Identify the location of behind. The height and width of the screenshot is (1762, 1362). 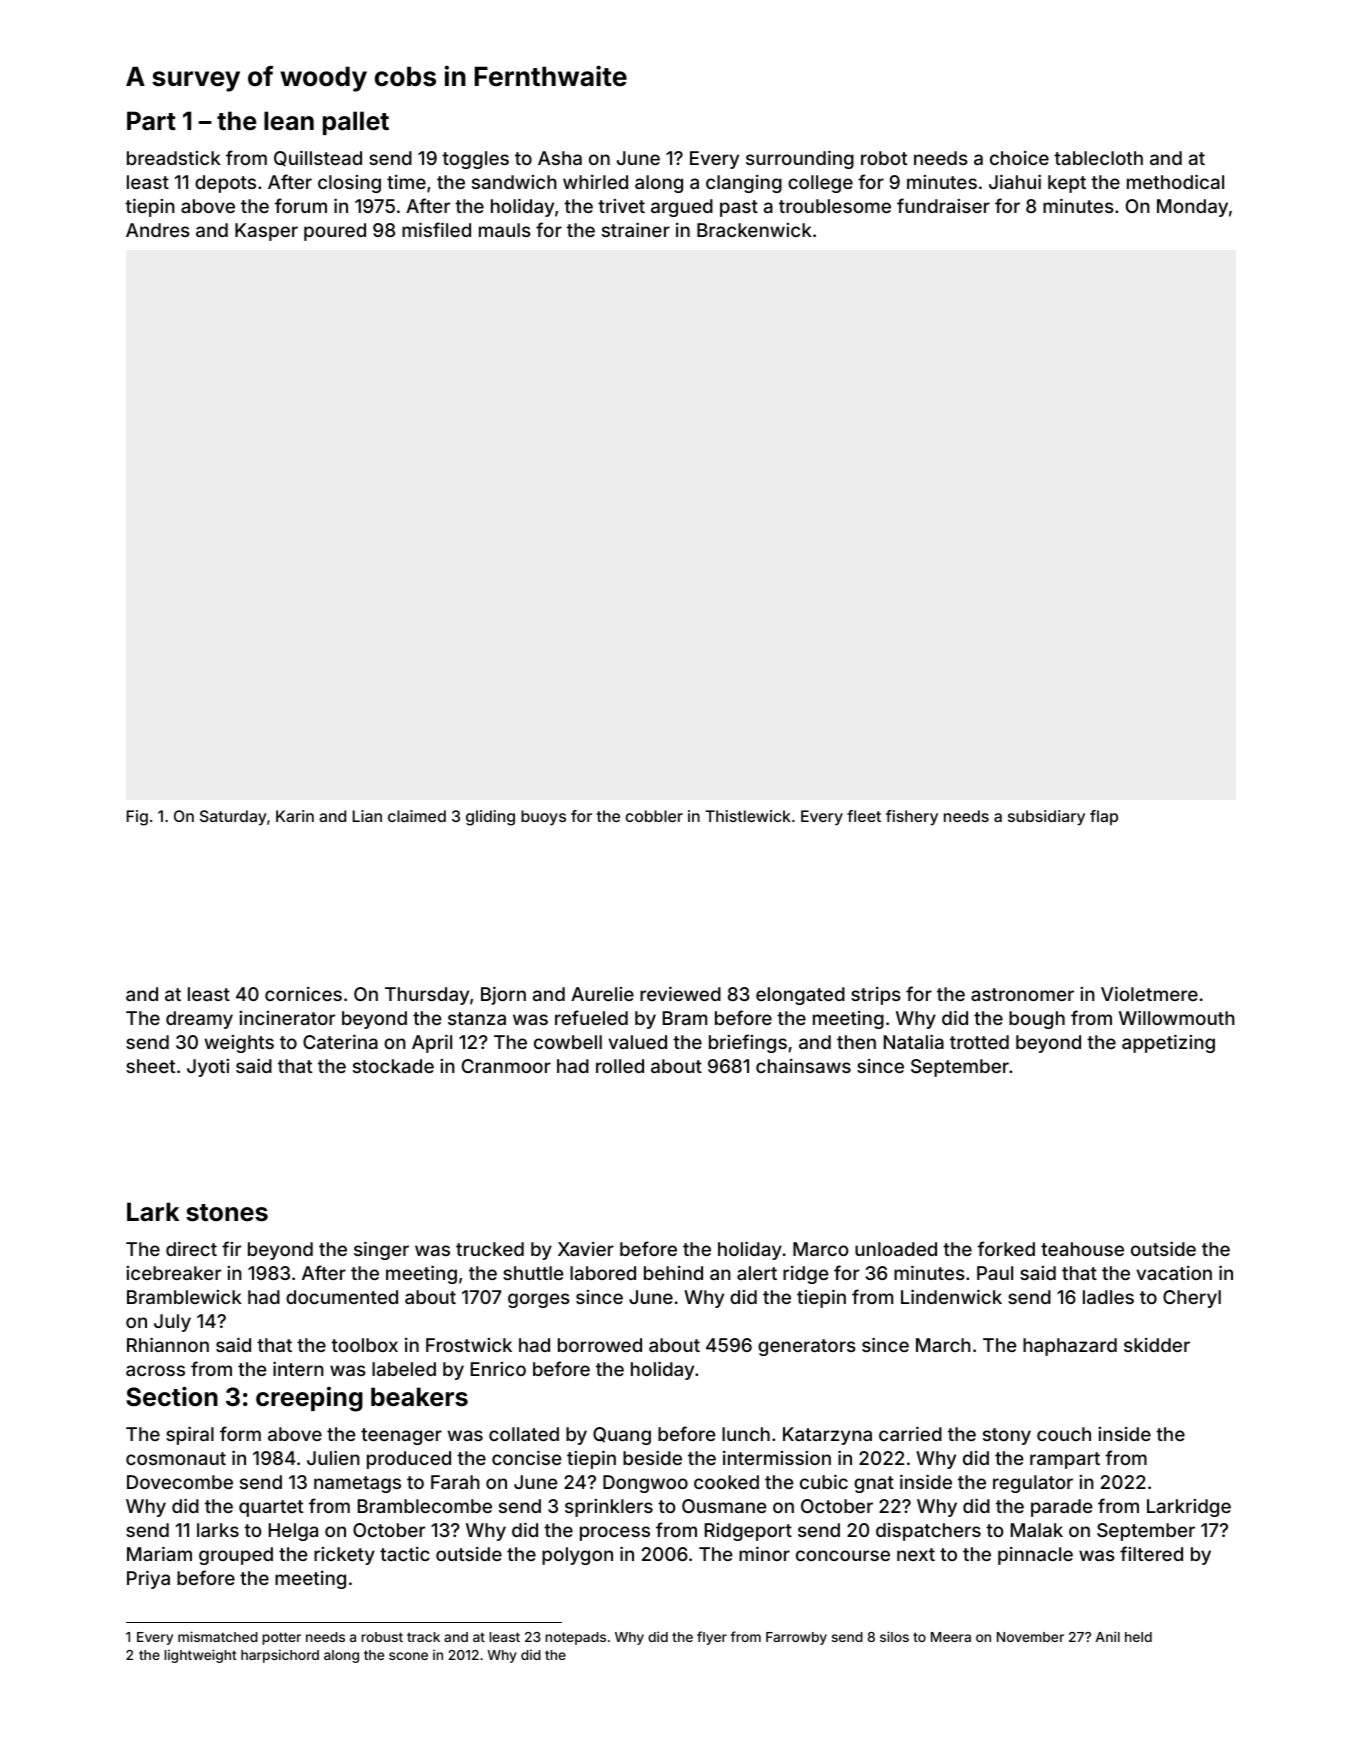
(673, 1273).
